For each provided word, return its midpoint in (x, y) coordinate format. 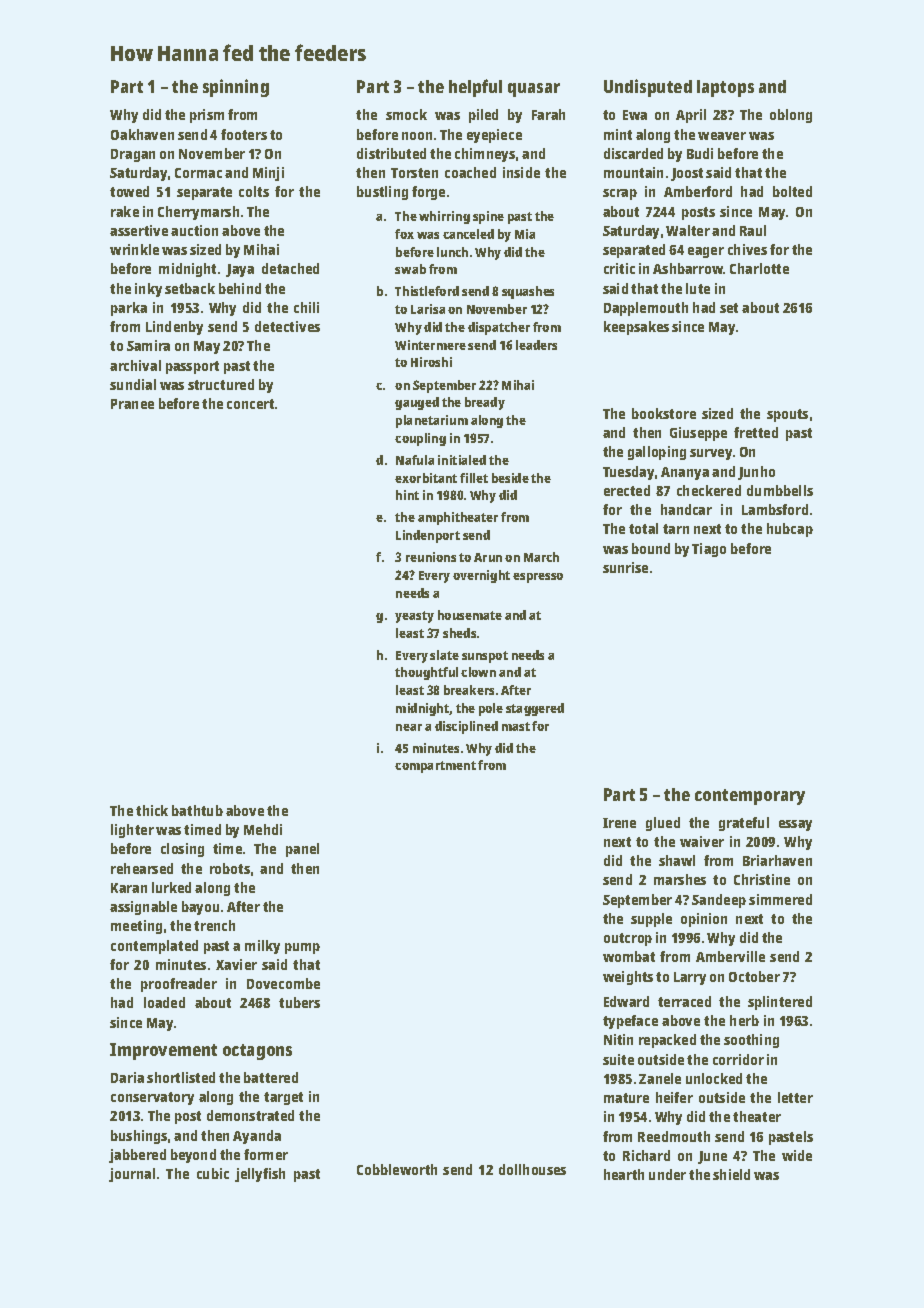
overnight (481, 576)
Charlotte (759, 268)
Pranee (132, 404)
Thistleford (427, 291)
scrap (620, 194)
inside (521, 172)
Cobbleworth (397, 1169)
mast (516, 726)
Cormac (198, 173)
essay (795, 825)
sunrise (625, 567)
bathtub (197, 810)
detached (290, 268)
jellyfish (260, 1175)
